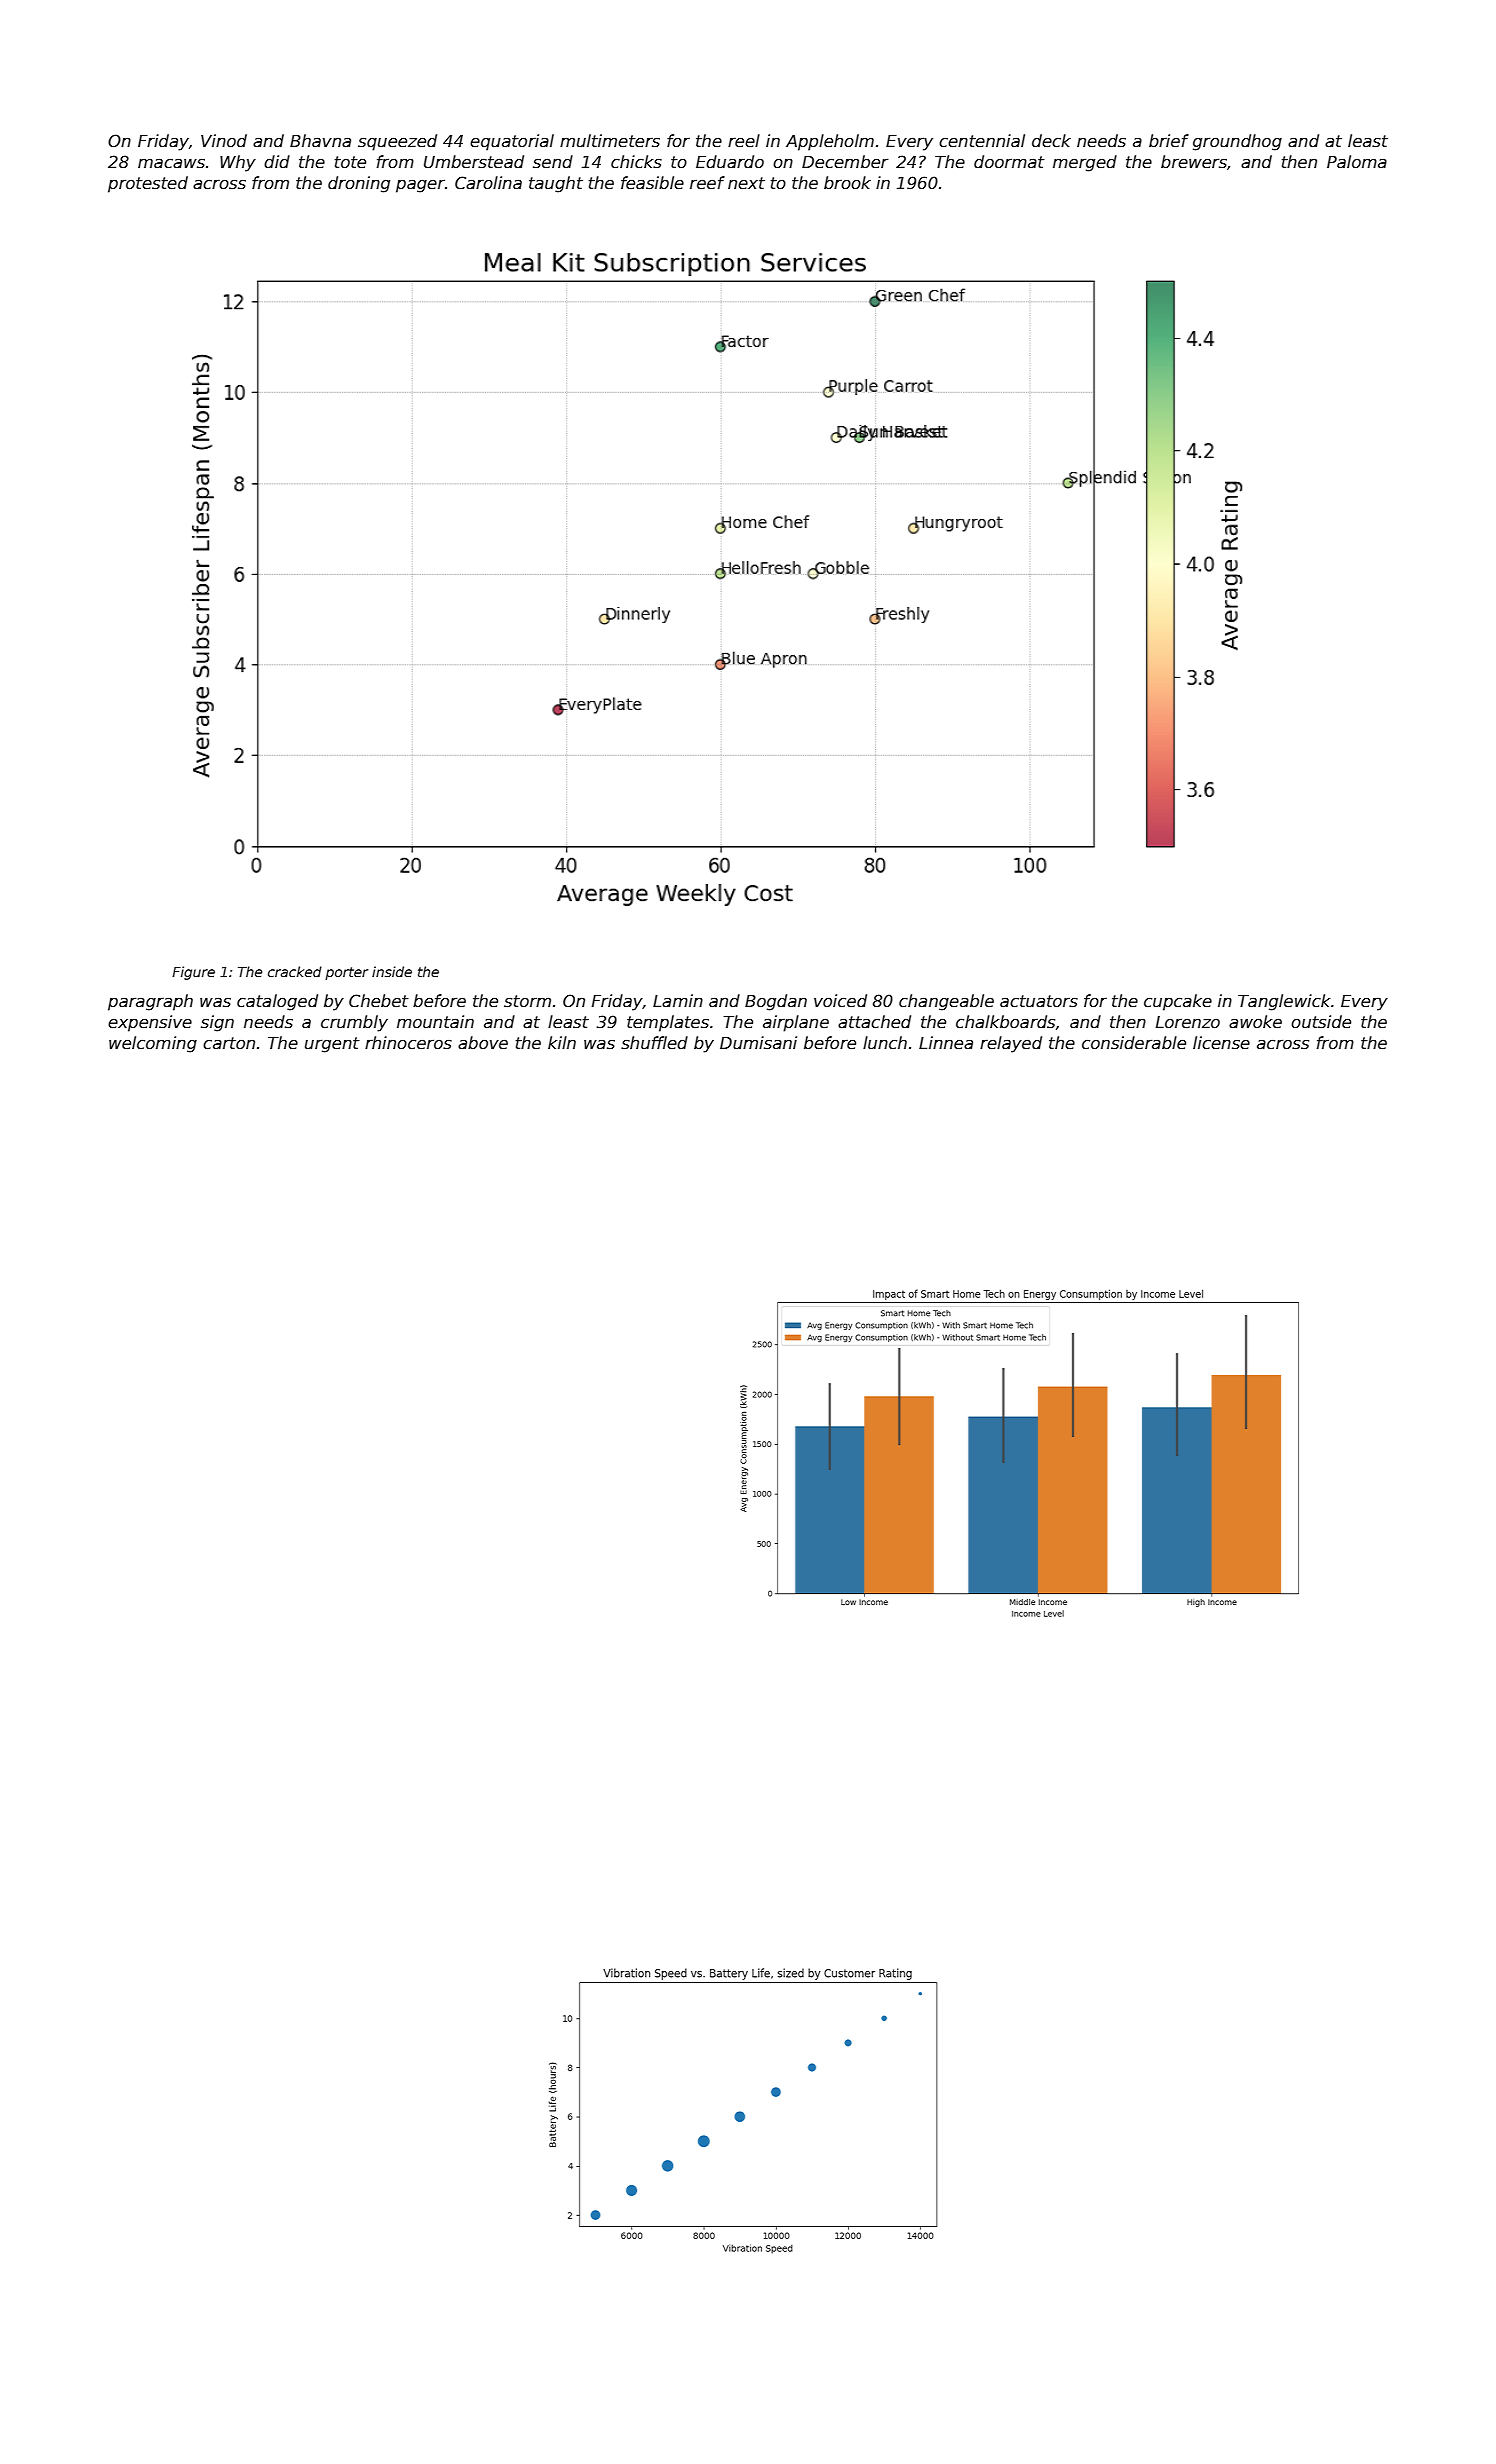 The height and width of the page is (2464, 1496). Describe the element at coordinates (224, 141) in the page. I see `Vinod` at that location.
